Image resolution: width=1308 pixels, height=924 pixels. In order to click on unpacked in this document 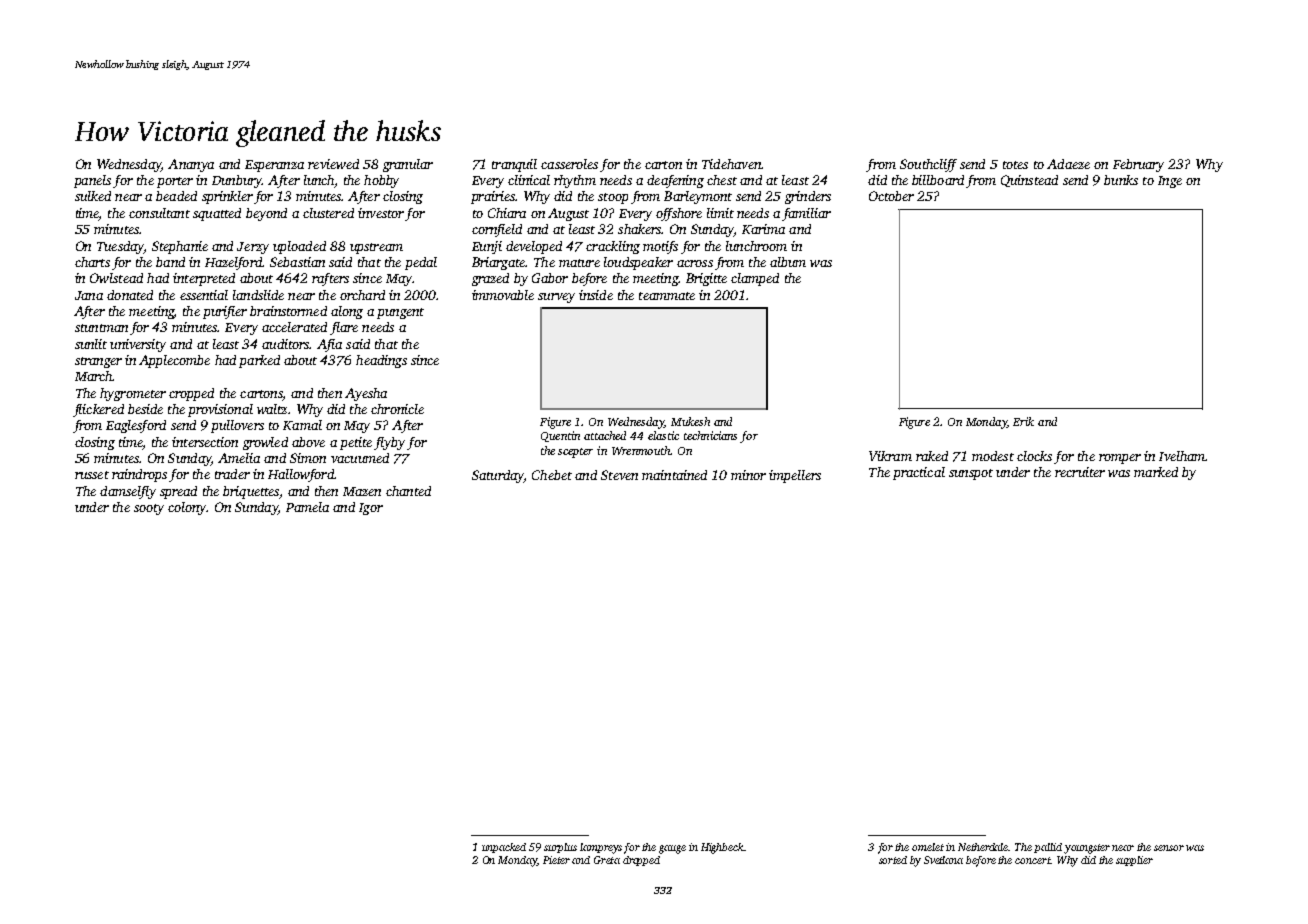, I will do `click(504, 848)`.
